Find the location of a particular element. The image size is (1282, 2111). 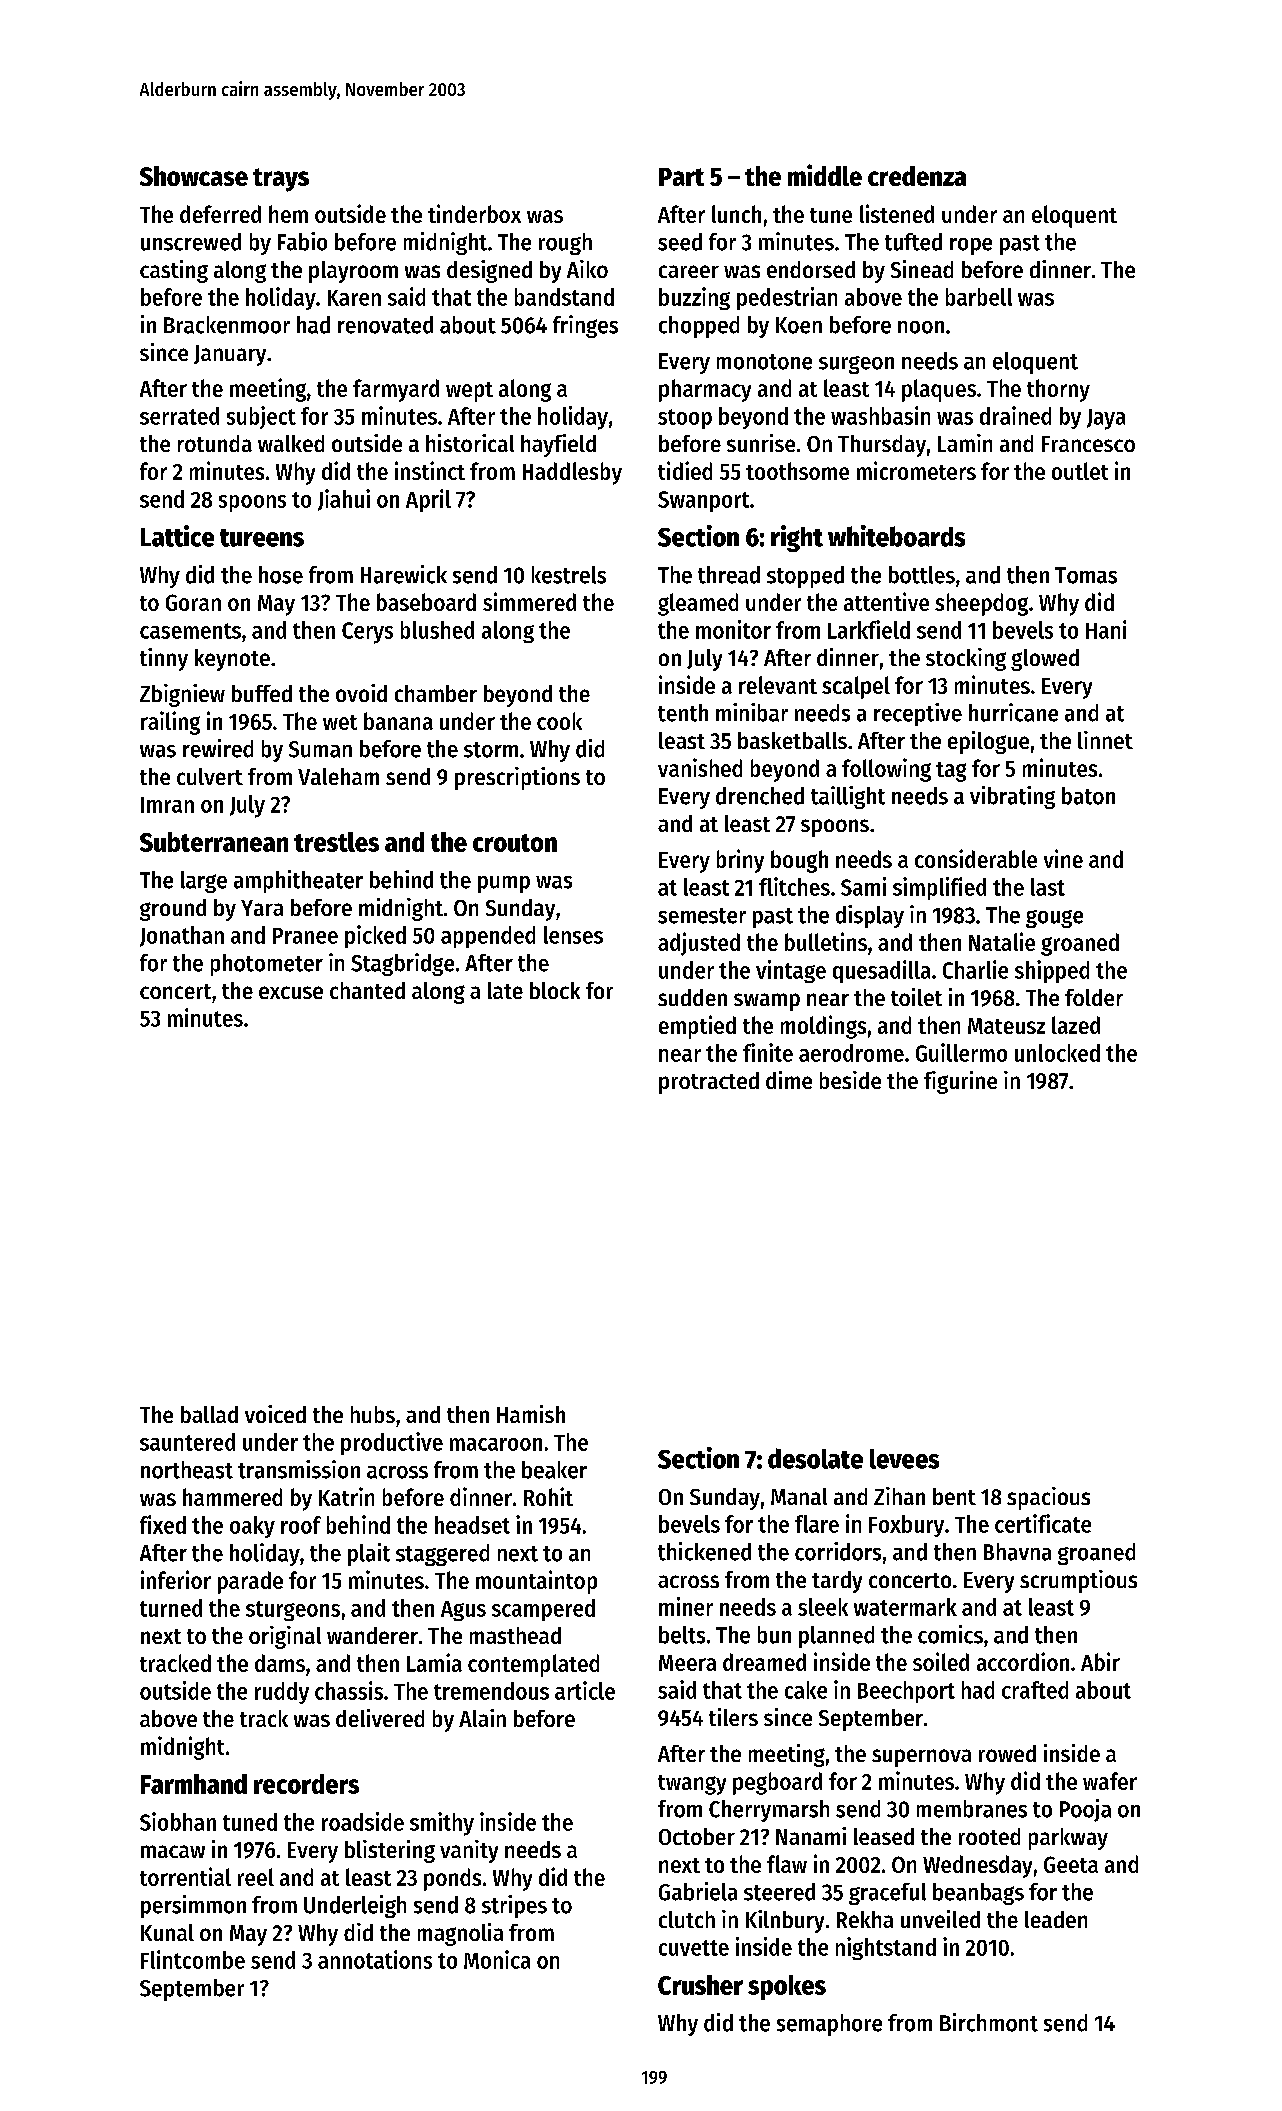

Kunal is located at coordinates (167, 1932).
